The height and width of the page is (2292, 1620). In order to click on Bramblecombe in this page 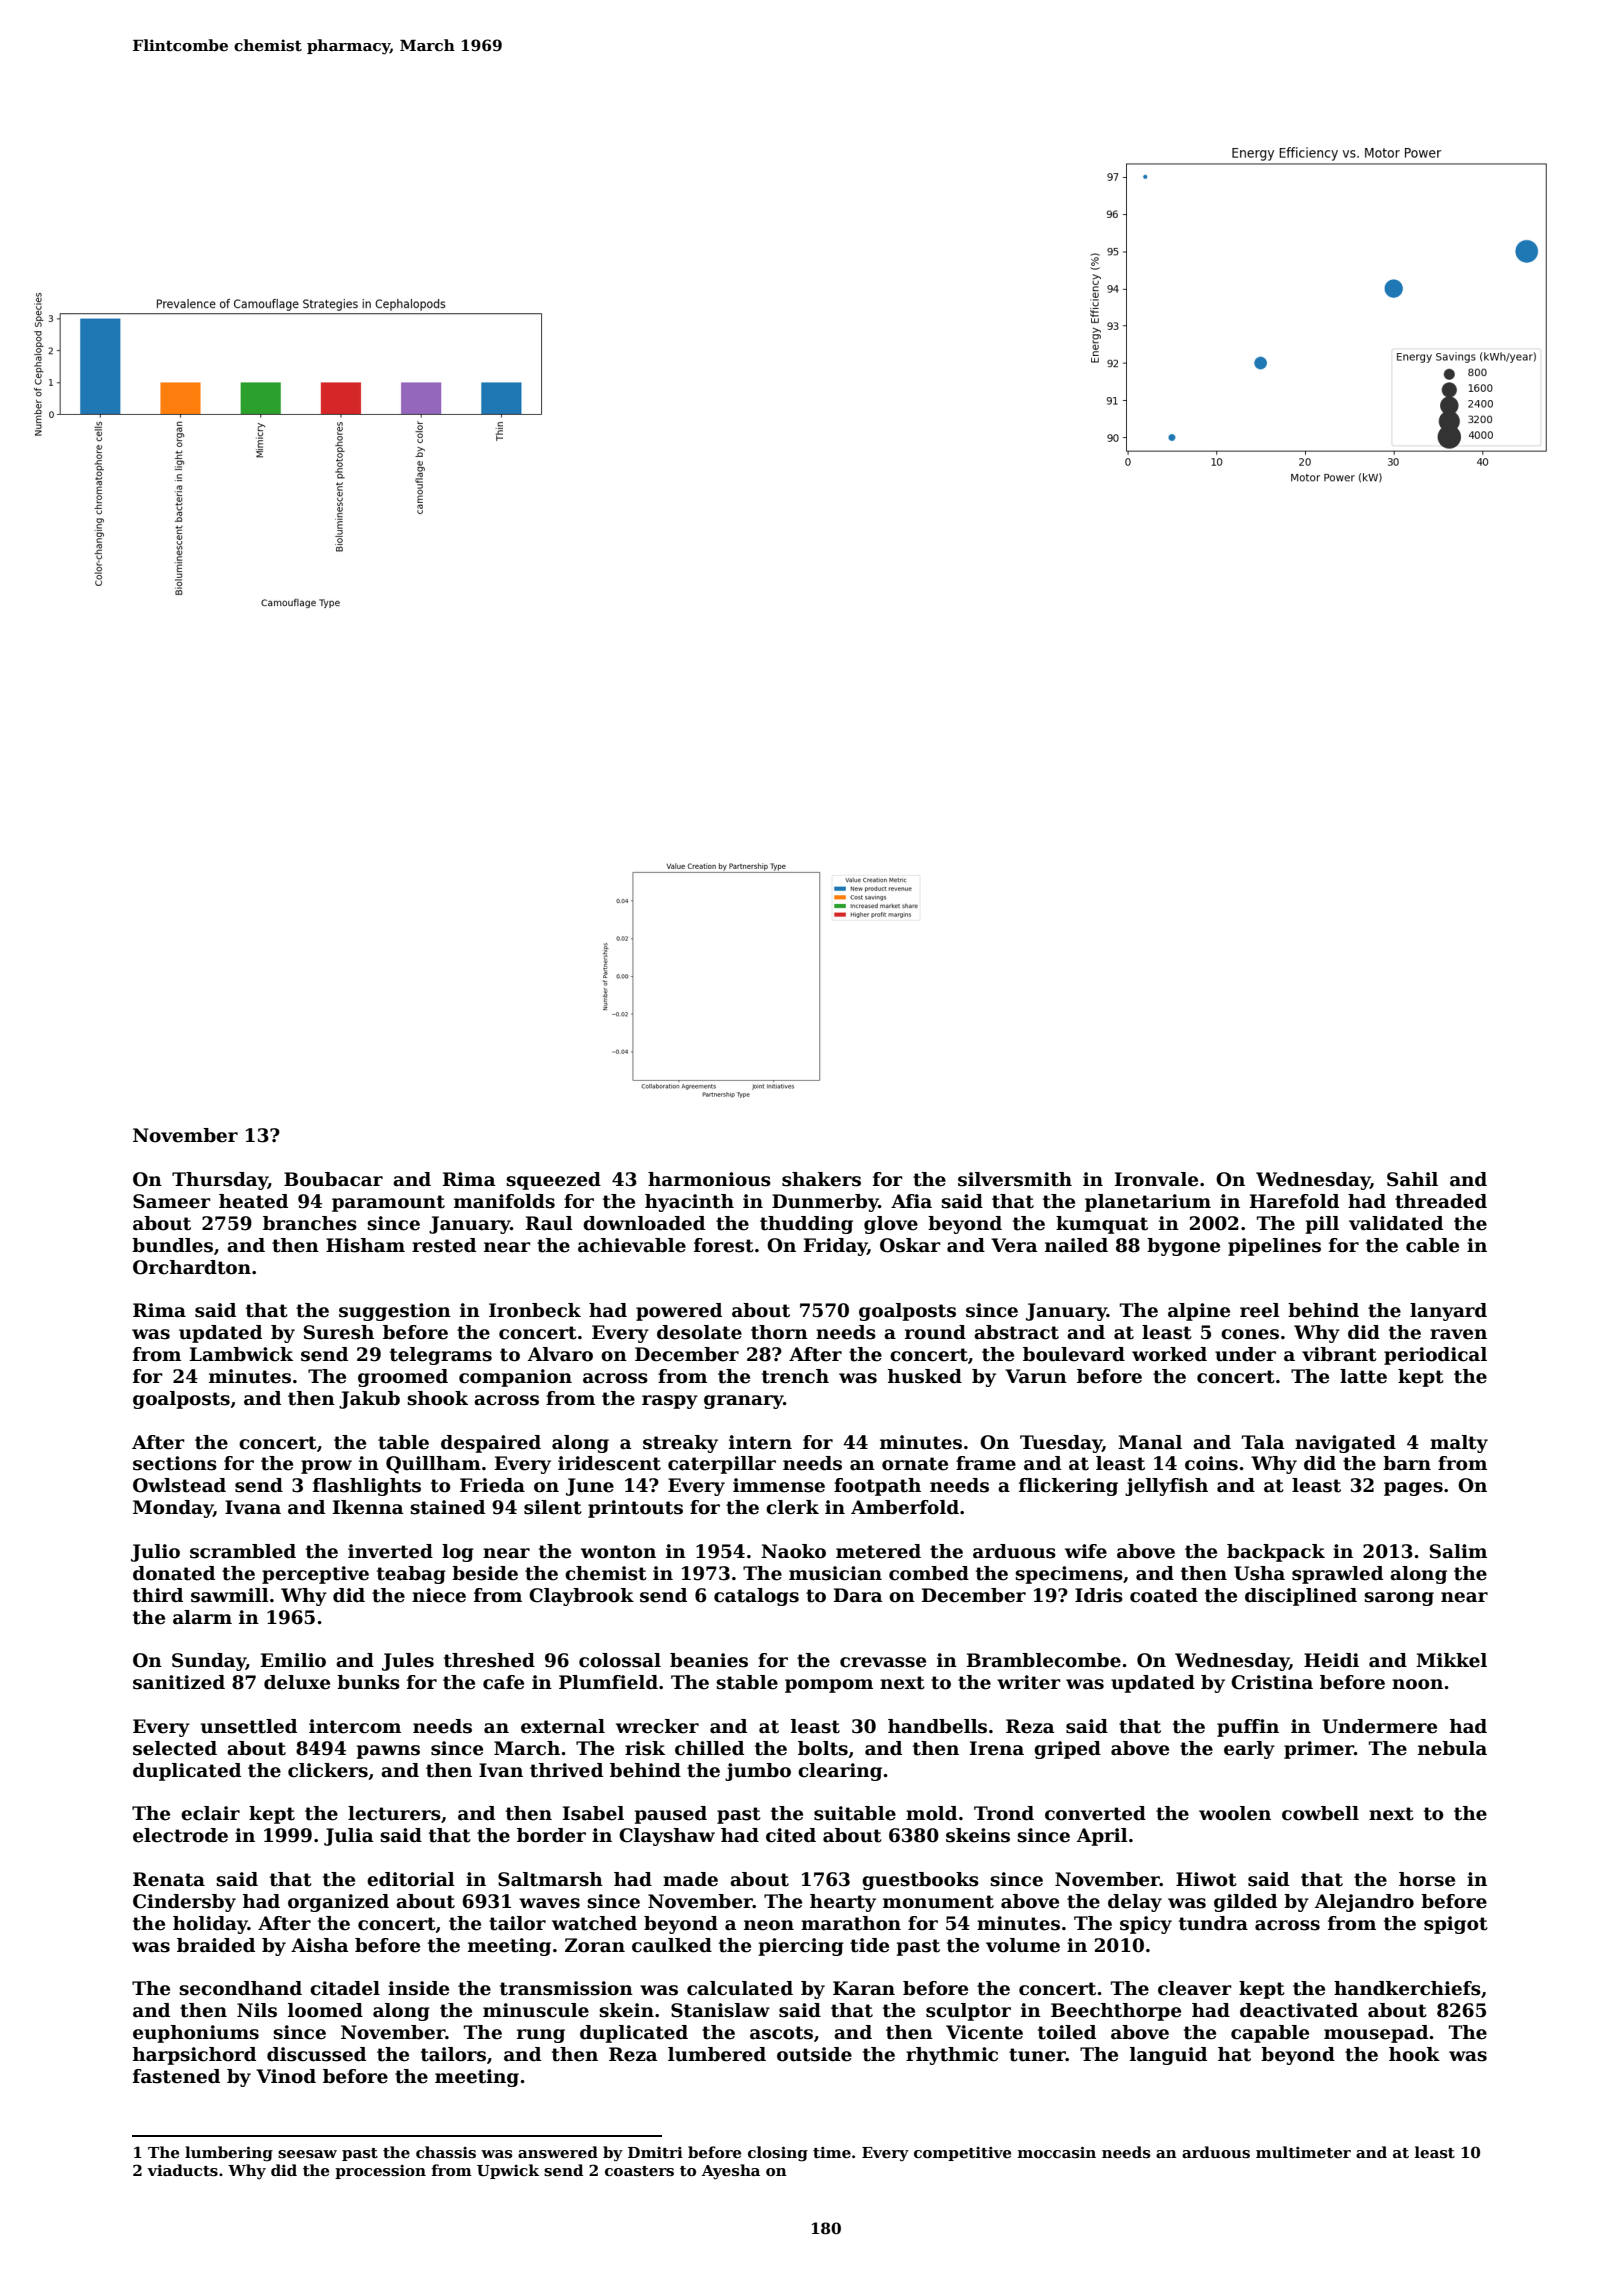, I will do `click(1044, 1660)`.
